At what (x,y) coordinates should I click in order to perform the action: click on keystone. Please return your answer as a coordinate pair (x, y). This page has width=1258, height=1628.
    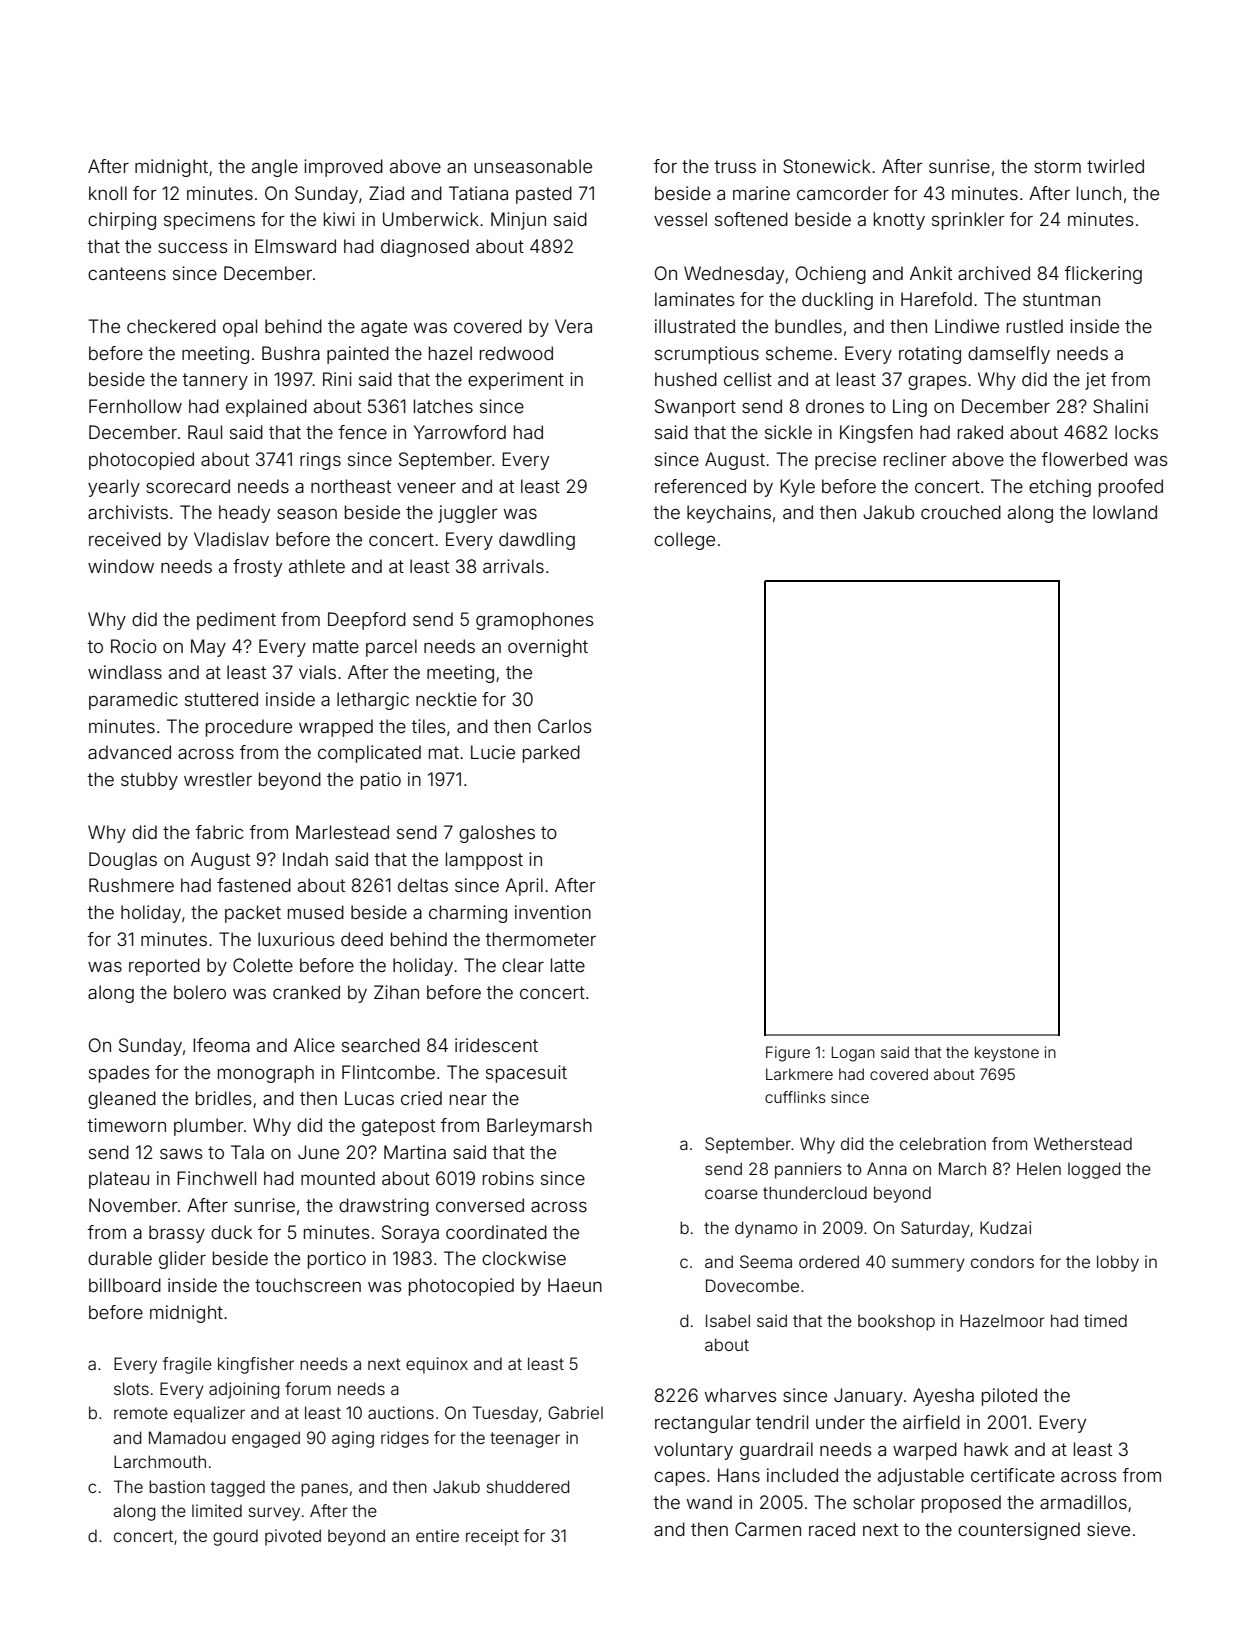
    Looking at the image, I should click on (1007, 1054).
